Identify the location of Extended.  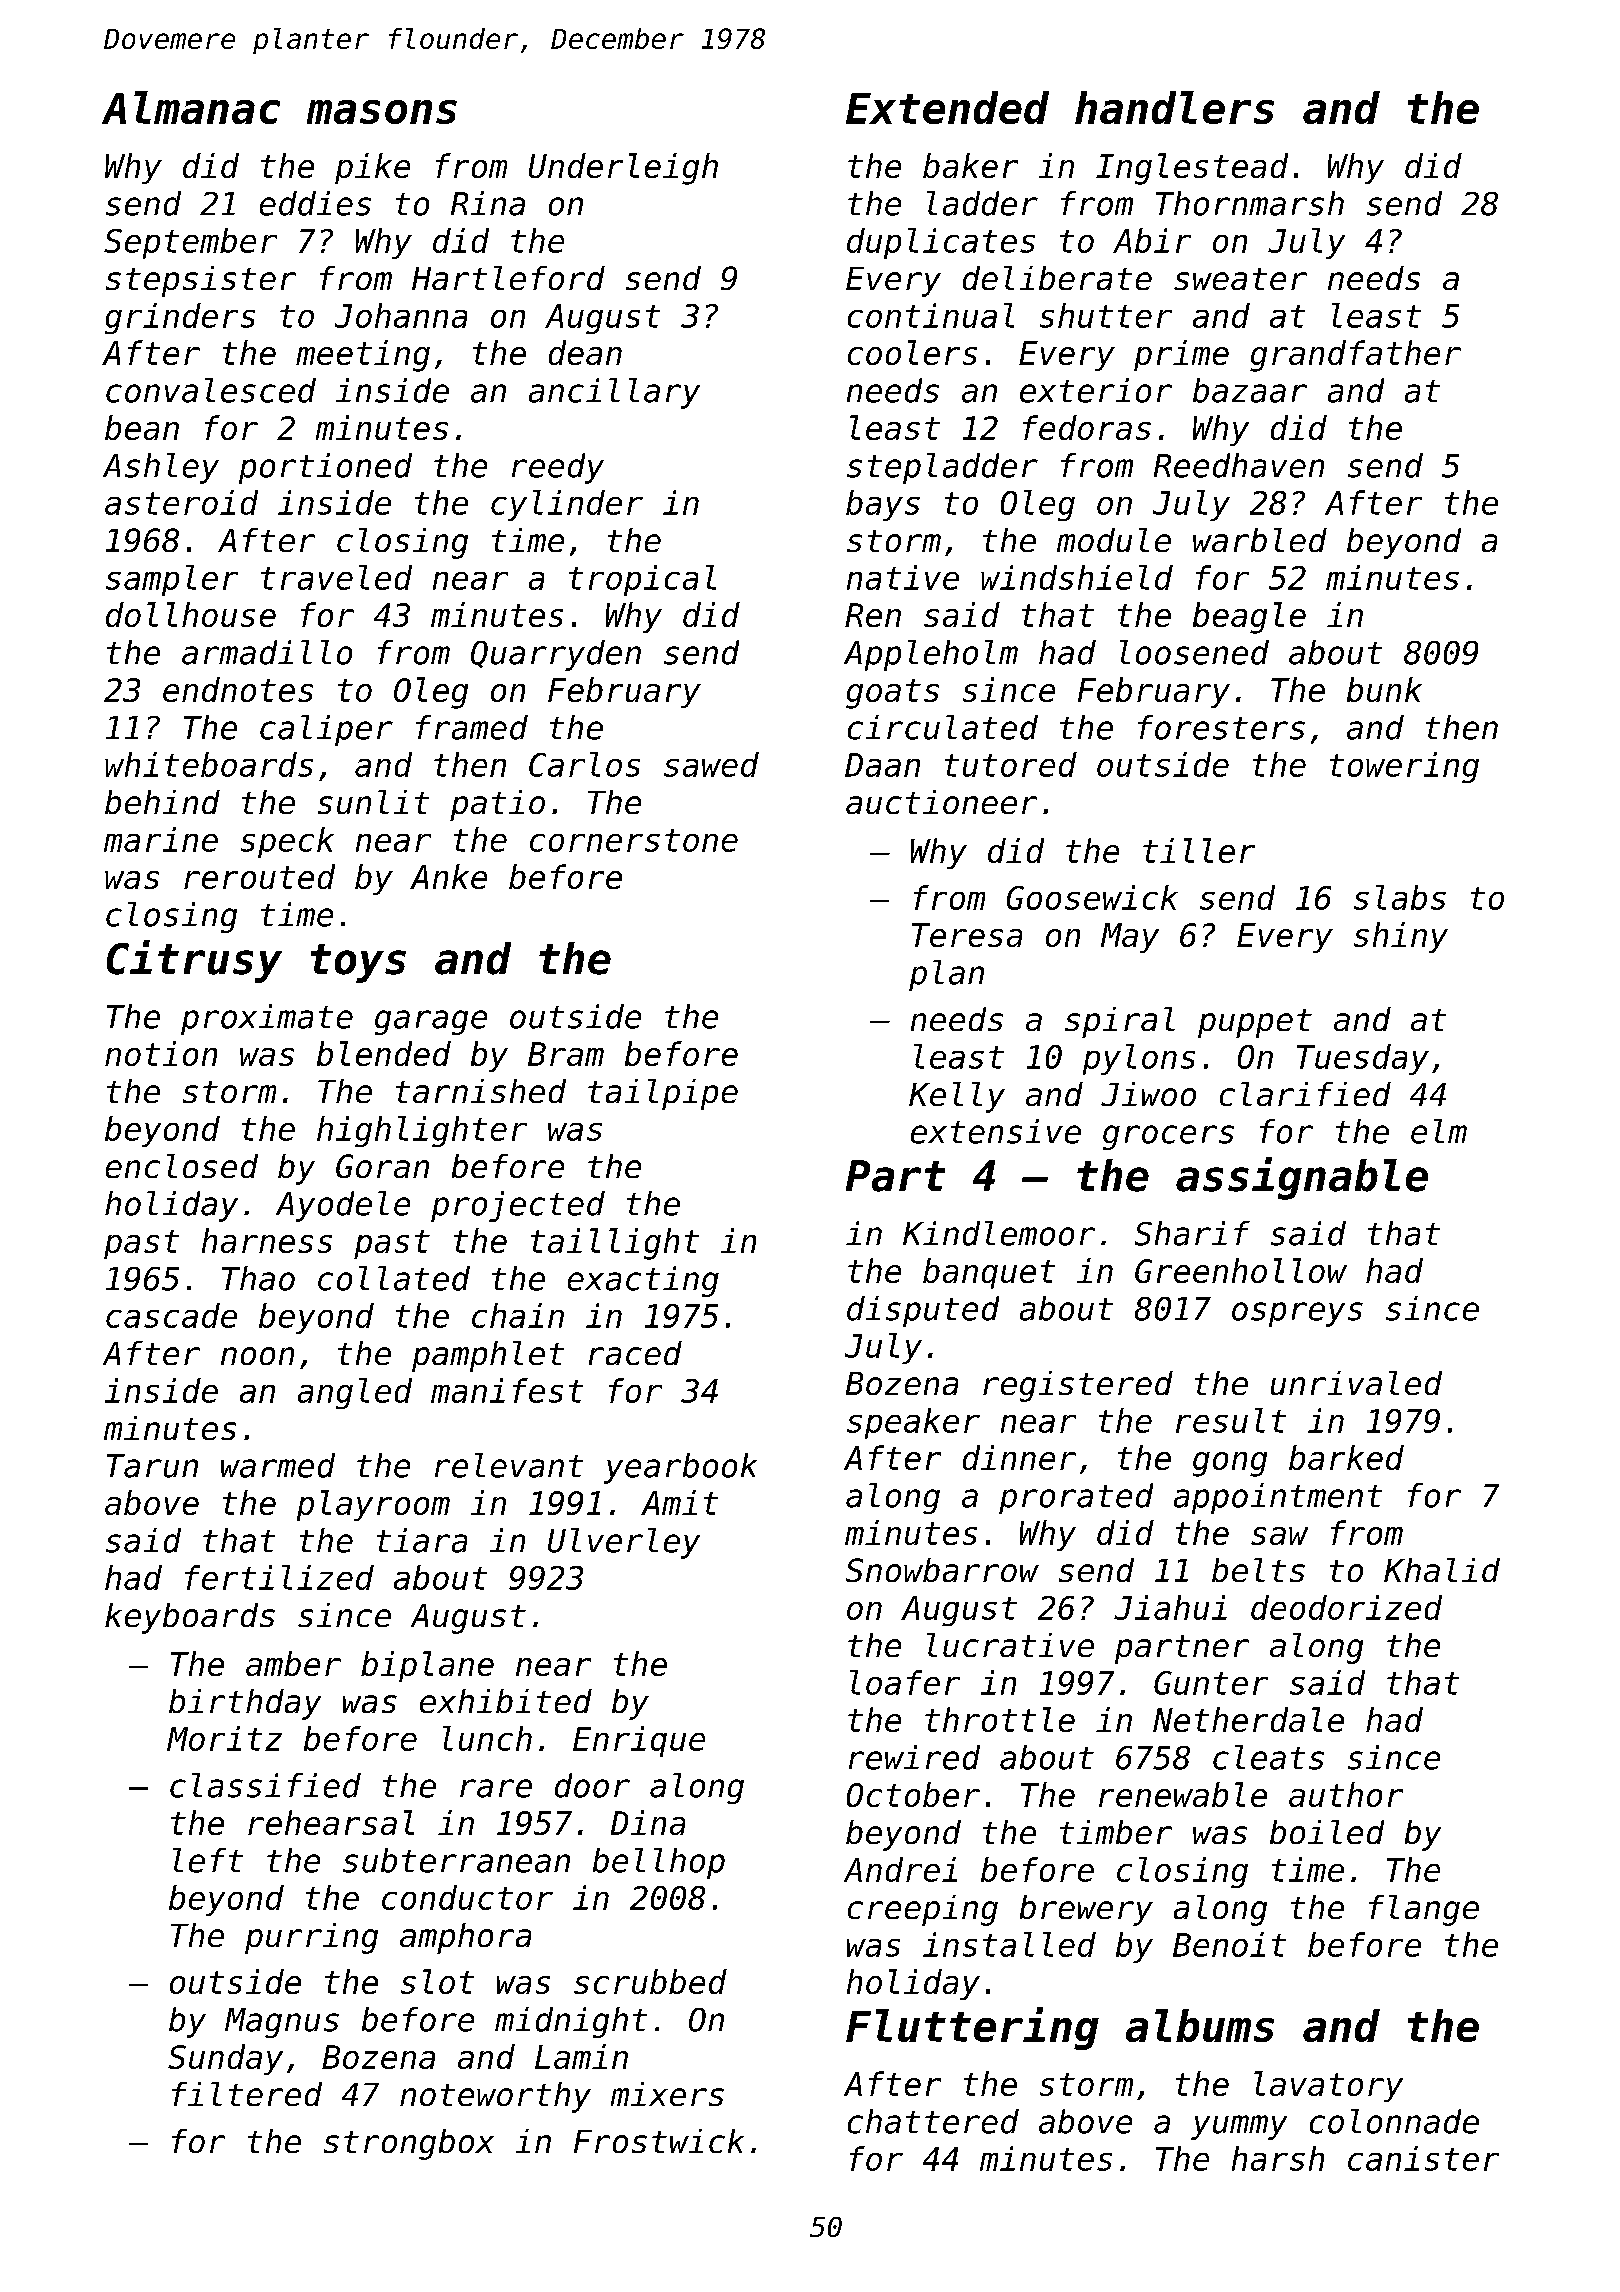
(947, 107).
